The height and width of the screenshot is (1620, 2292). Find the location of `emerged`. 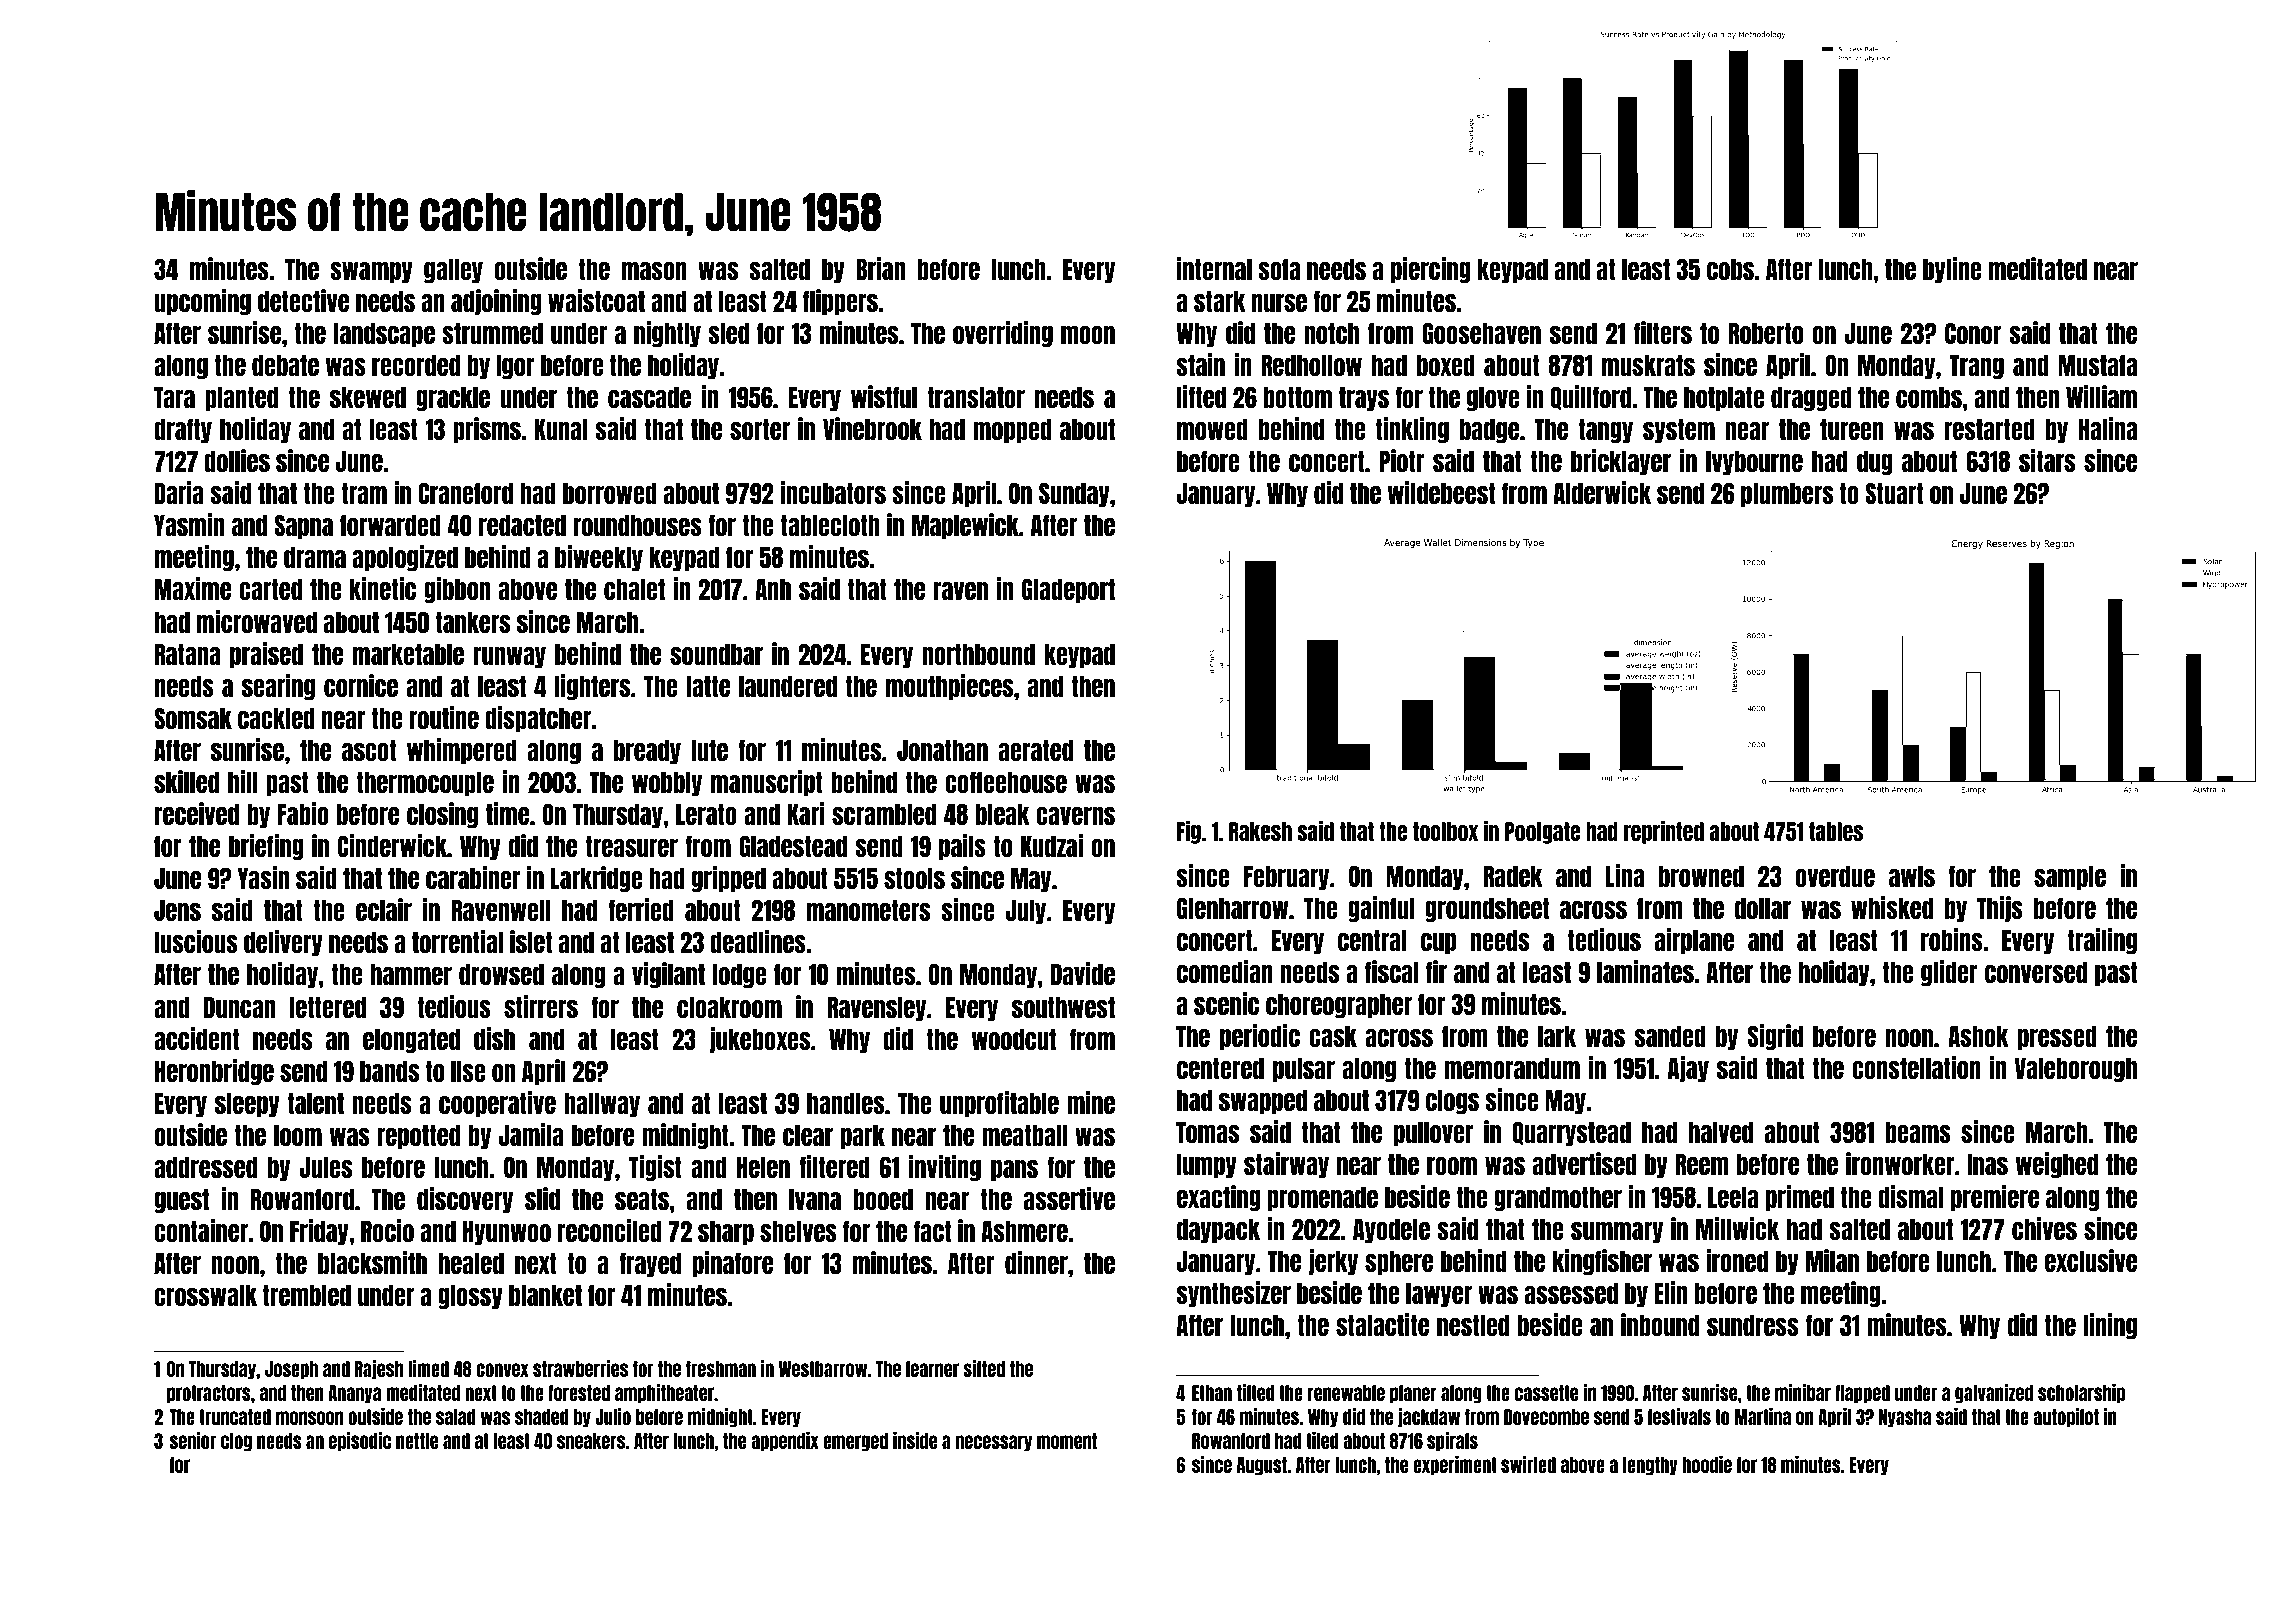

emerged is located at coordinates (855, 1442).
